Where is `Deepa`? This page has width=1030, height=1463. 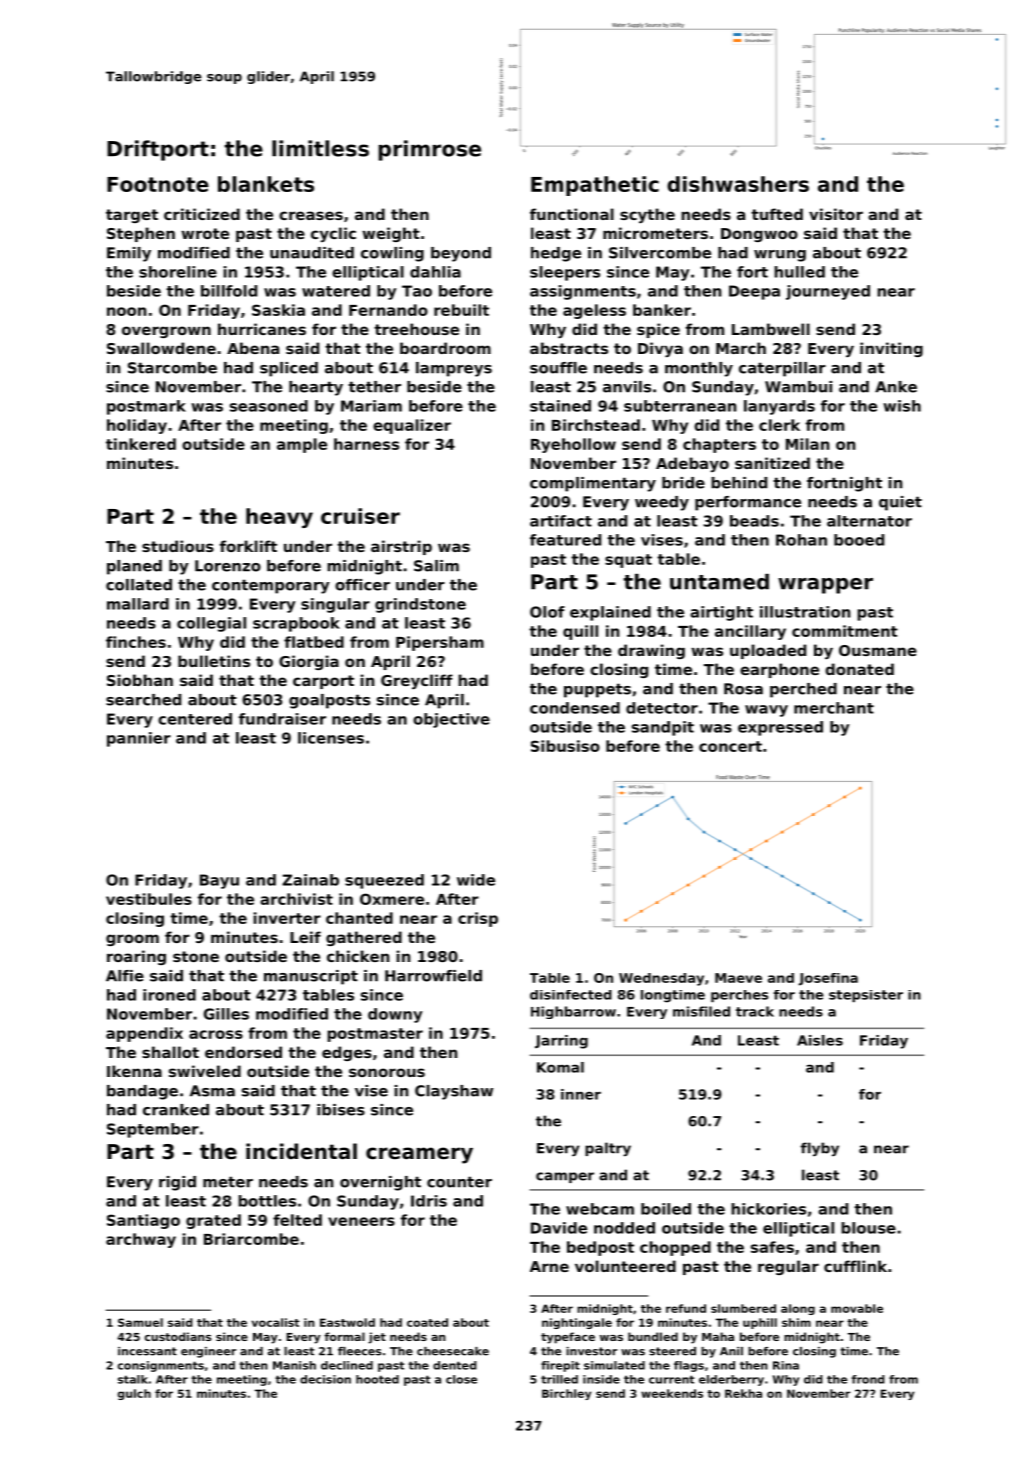 Deepa is located at coordinates (754, 292).
